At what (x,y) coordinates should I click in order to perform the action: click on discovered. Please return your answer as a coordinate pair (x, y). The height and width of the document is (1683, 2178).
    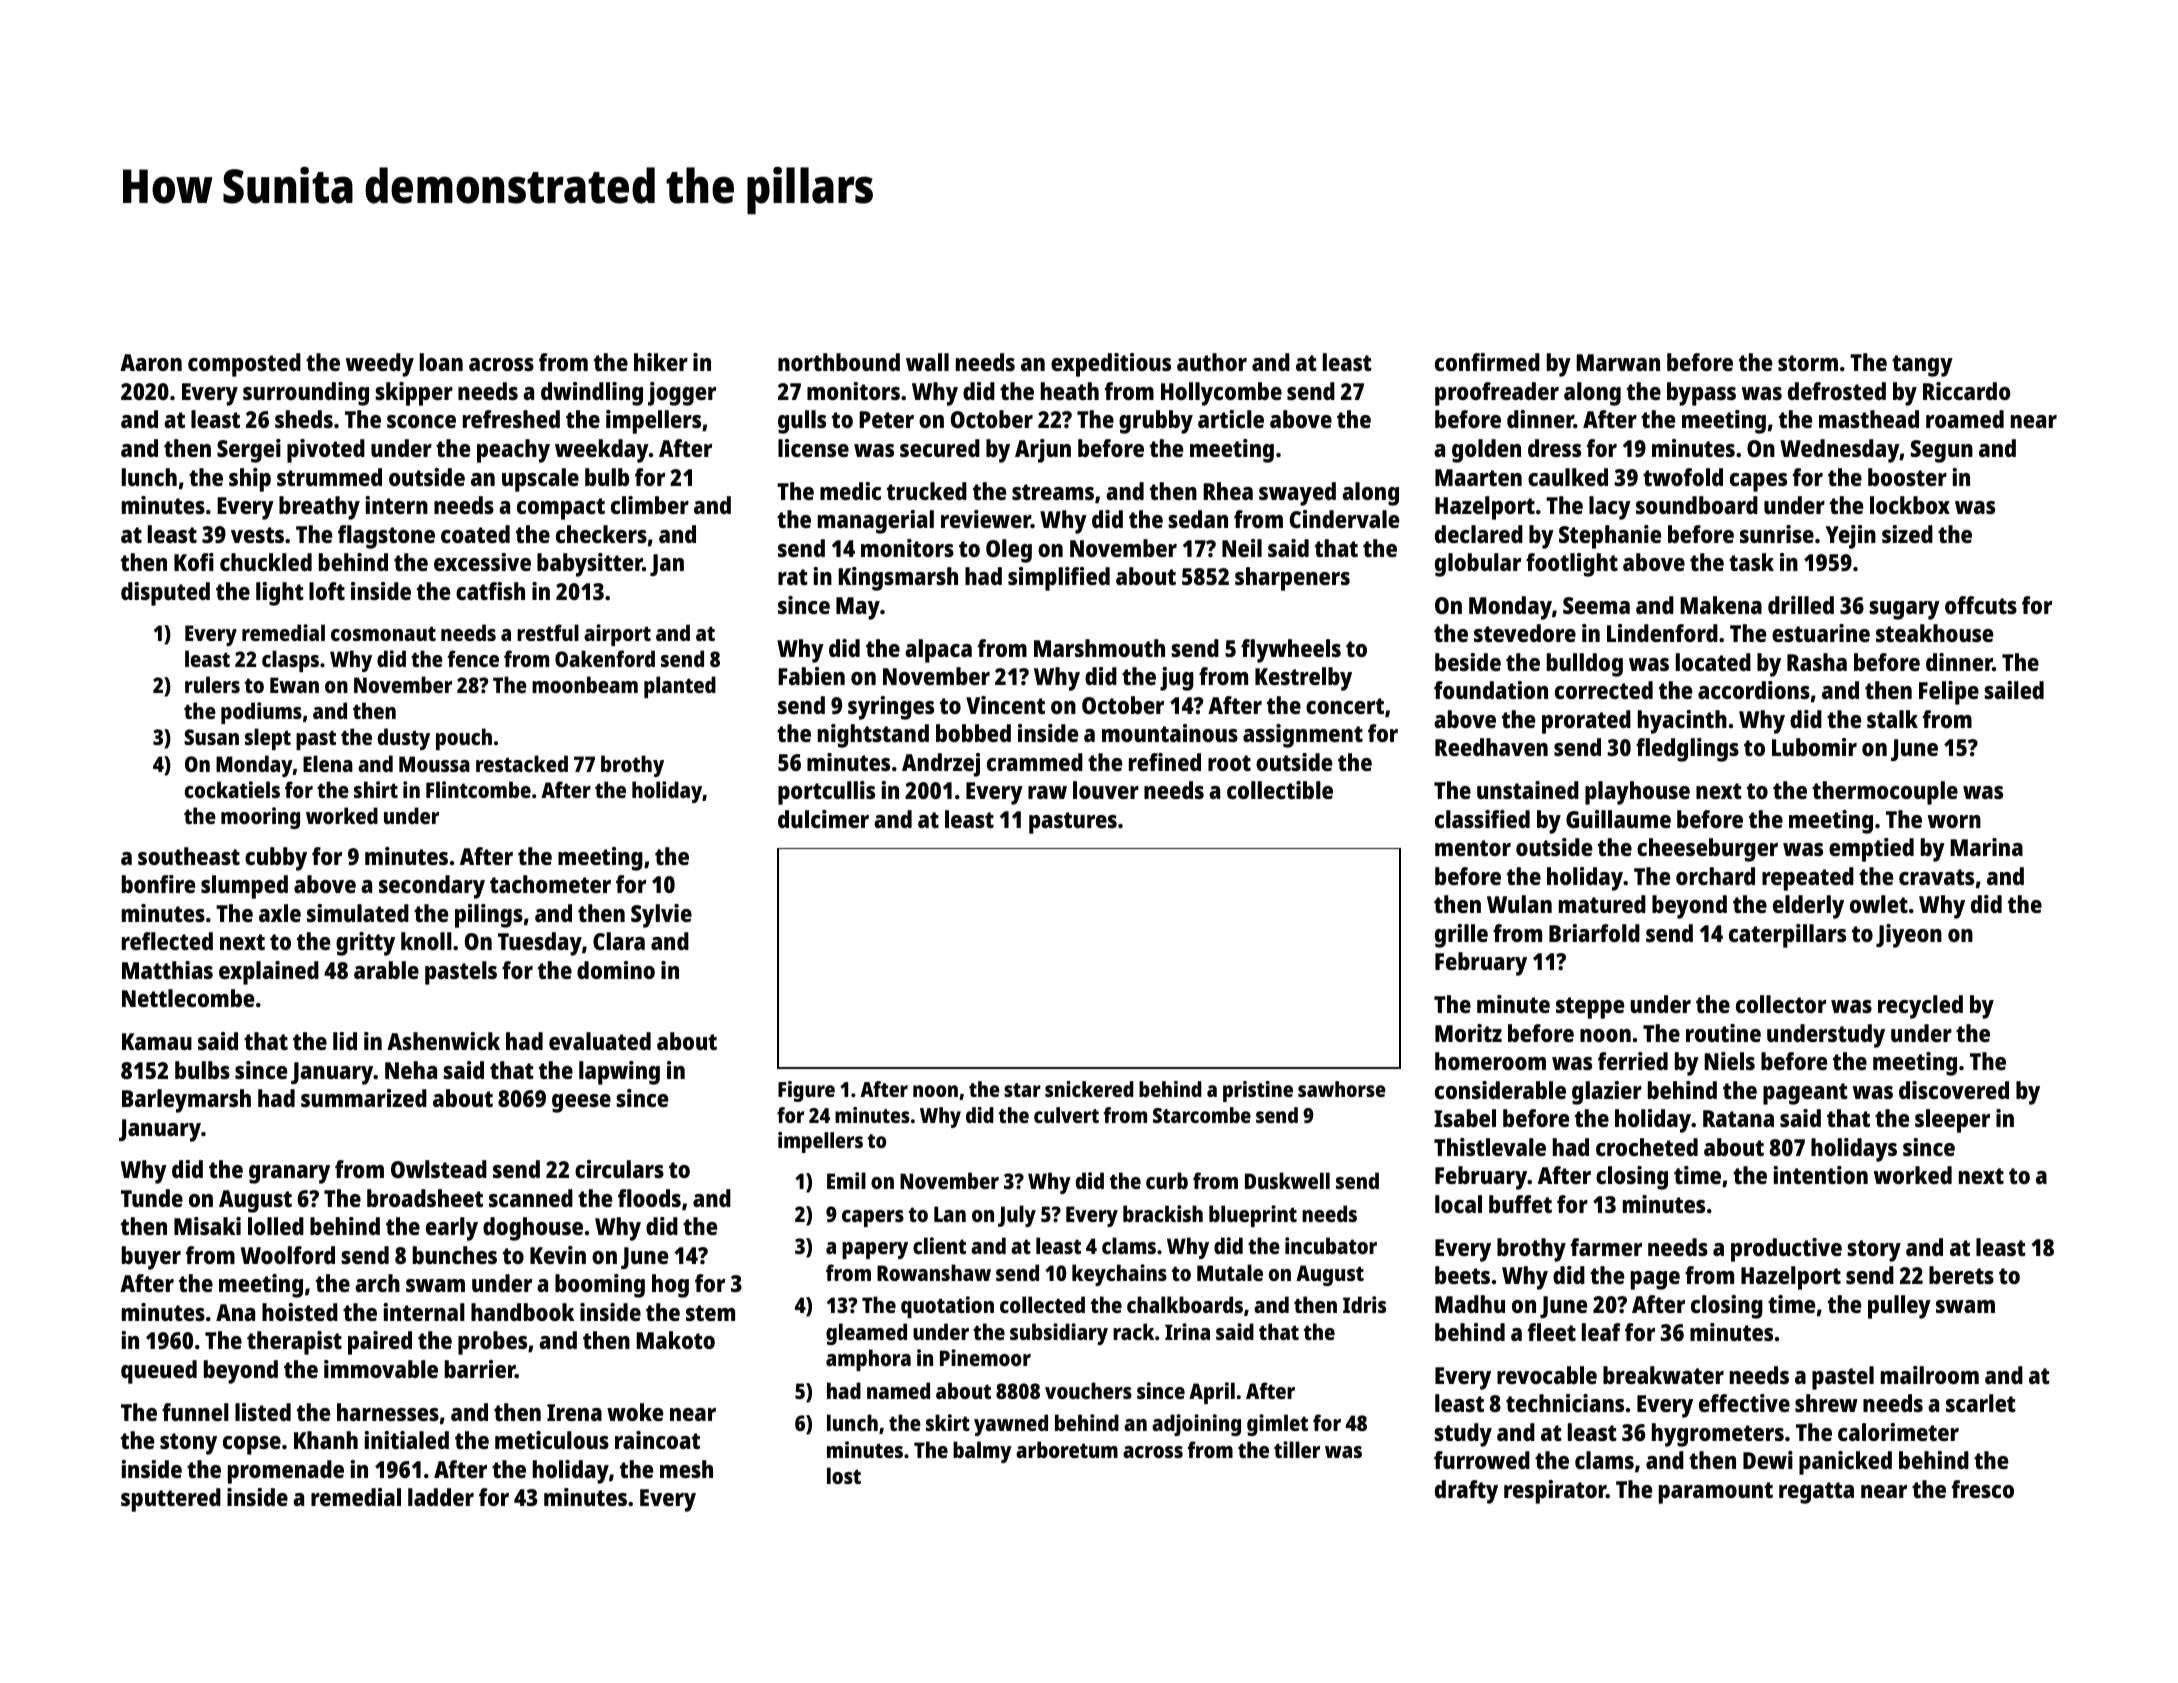
    Looking at the image, I should click on (1954, 1090).
